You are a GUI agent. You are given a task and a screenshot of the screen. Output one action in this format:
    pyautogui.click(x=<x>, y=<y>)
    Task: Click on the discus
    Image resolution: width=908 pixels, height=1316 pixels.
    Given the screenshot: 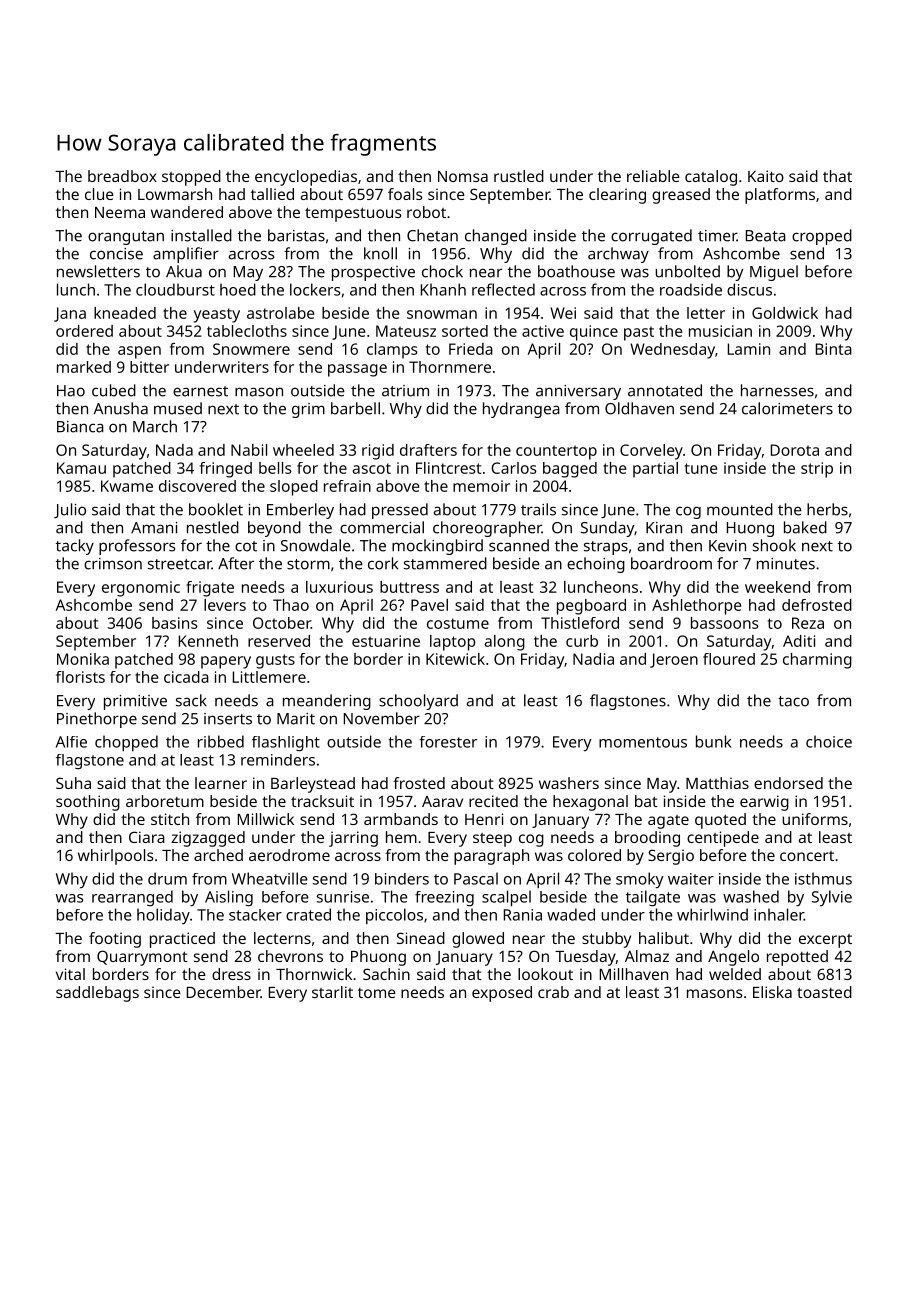 What is the action you would take?
    pyautogui.click(x=749, y=289)
